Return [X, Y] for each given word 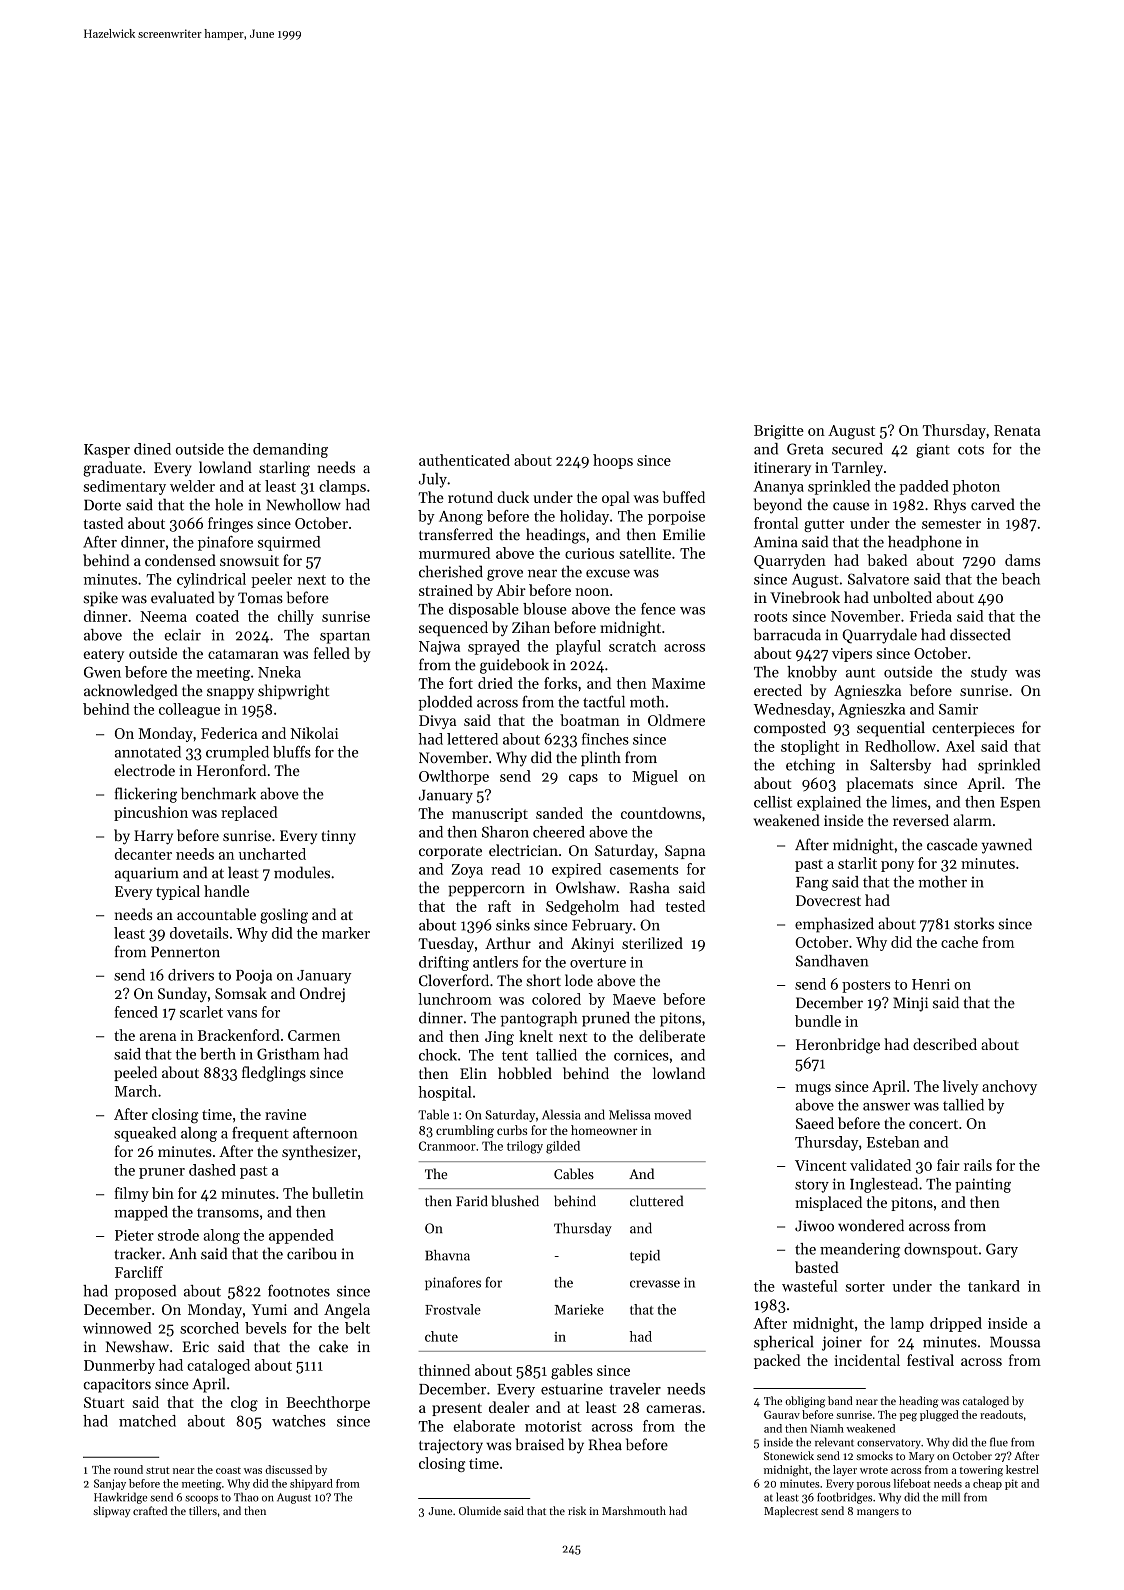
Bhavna [447, 1255]
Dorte [102, 505]
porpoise [676, 518]
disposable [484, 610]
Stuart [104, 1402]
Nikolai [314, 733]
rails [978, 1165]
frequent [260, 1134]
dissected [980, 634]
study [989, 673]
